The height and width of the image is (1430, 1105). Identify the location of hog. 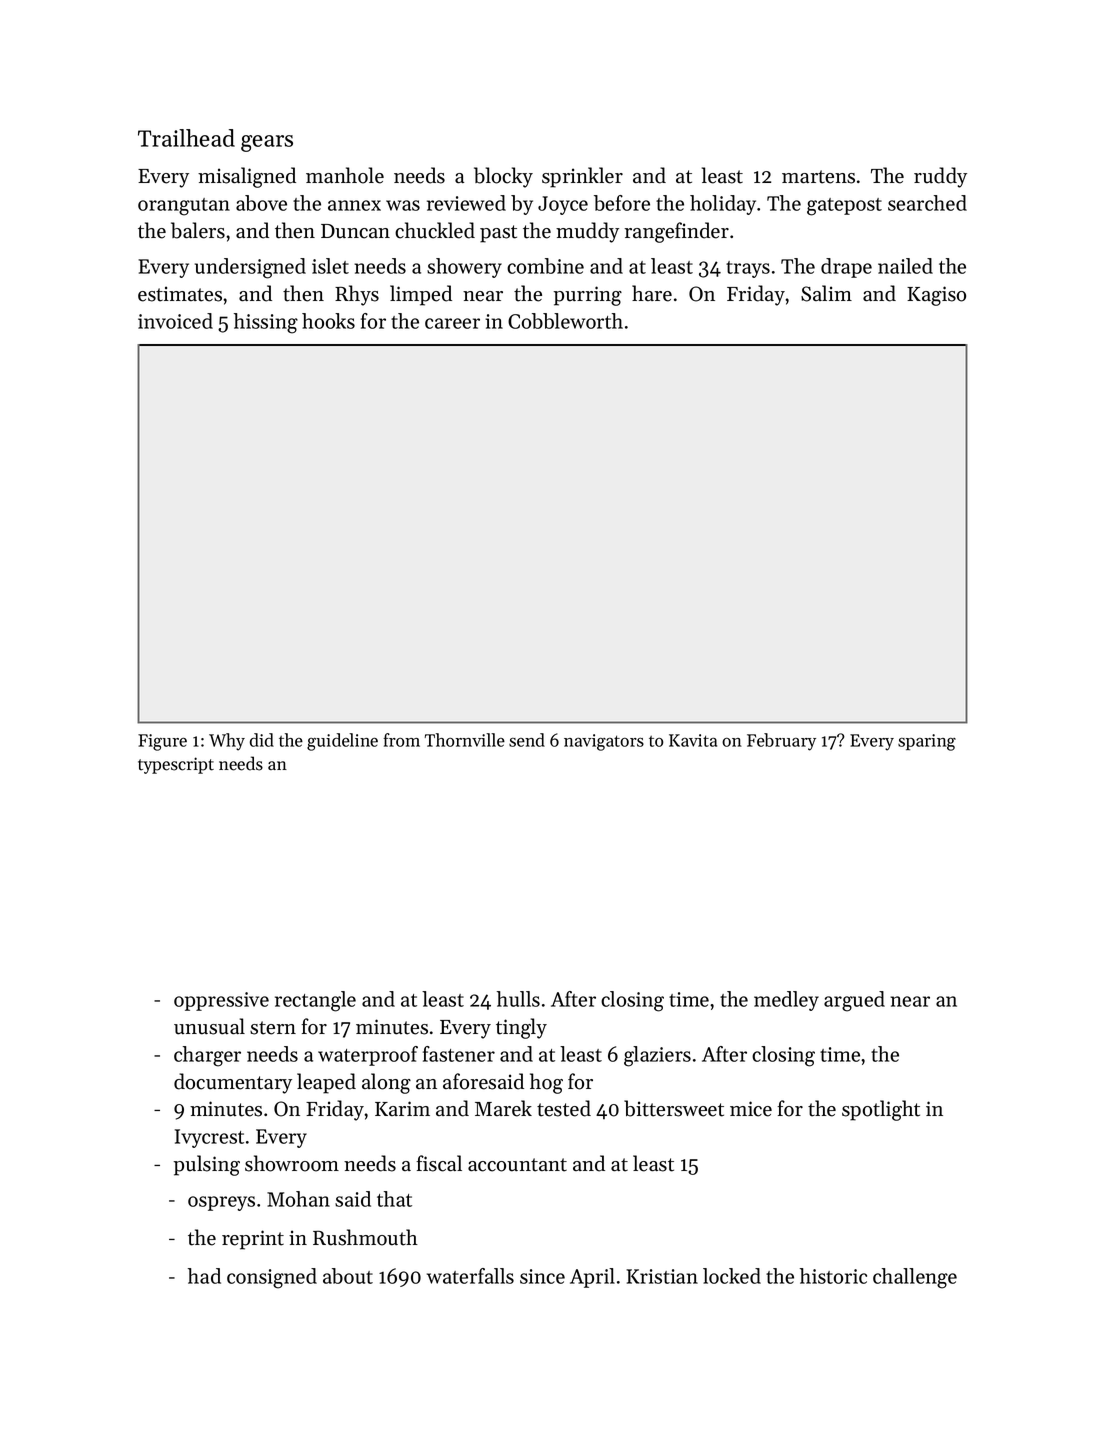
(546, 1083).
